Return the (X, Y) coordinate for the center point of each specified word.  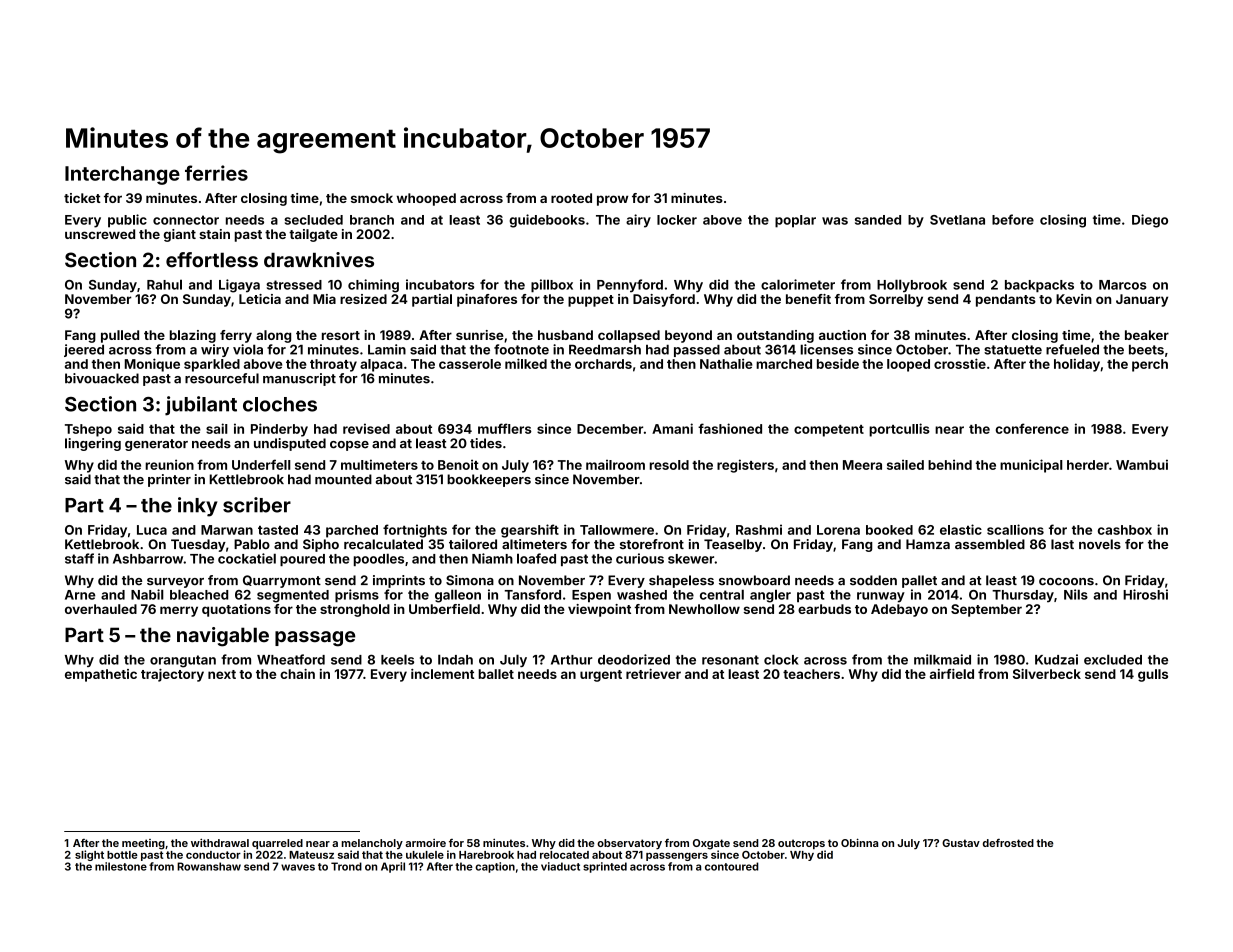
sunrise (480, 335)
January (1142, 300)
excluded (1113, 659)
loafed (536, 558)
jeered (84, 350)
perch (1150, 365)
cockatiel (247, 558)
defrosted (1008, 843)
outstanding (775, 336)
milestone (121, 866)
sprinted (605, 867)
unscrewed (100, 234)
